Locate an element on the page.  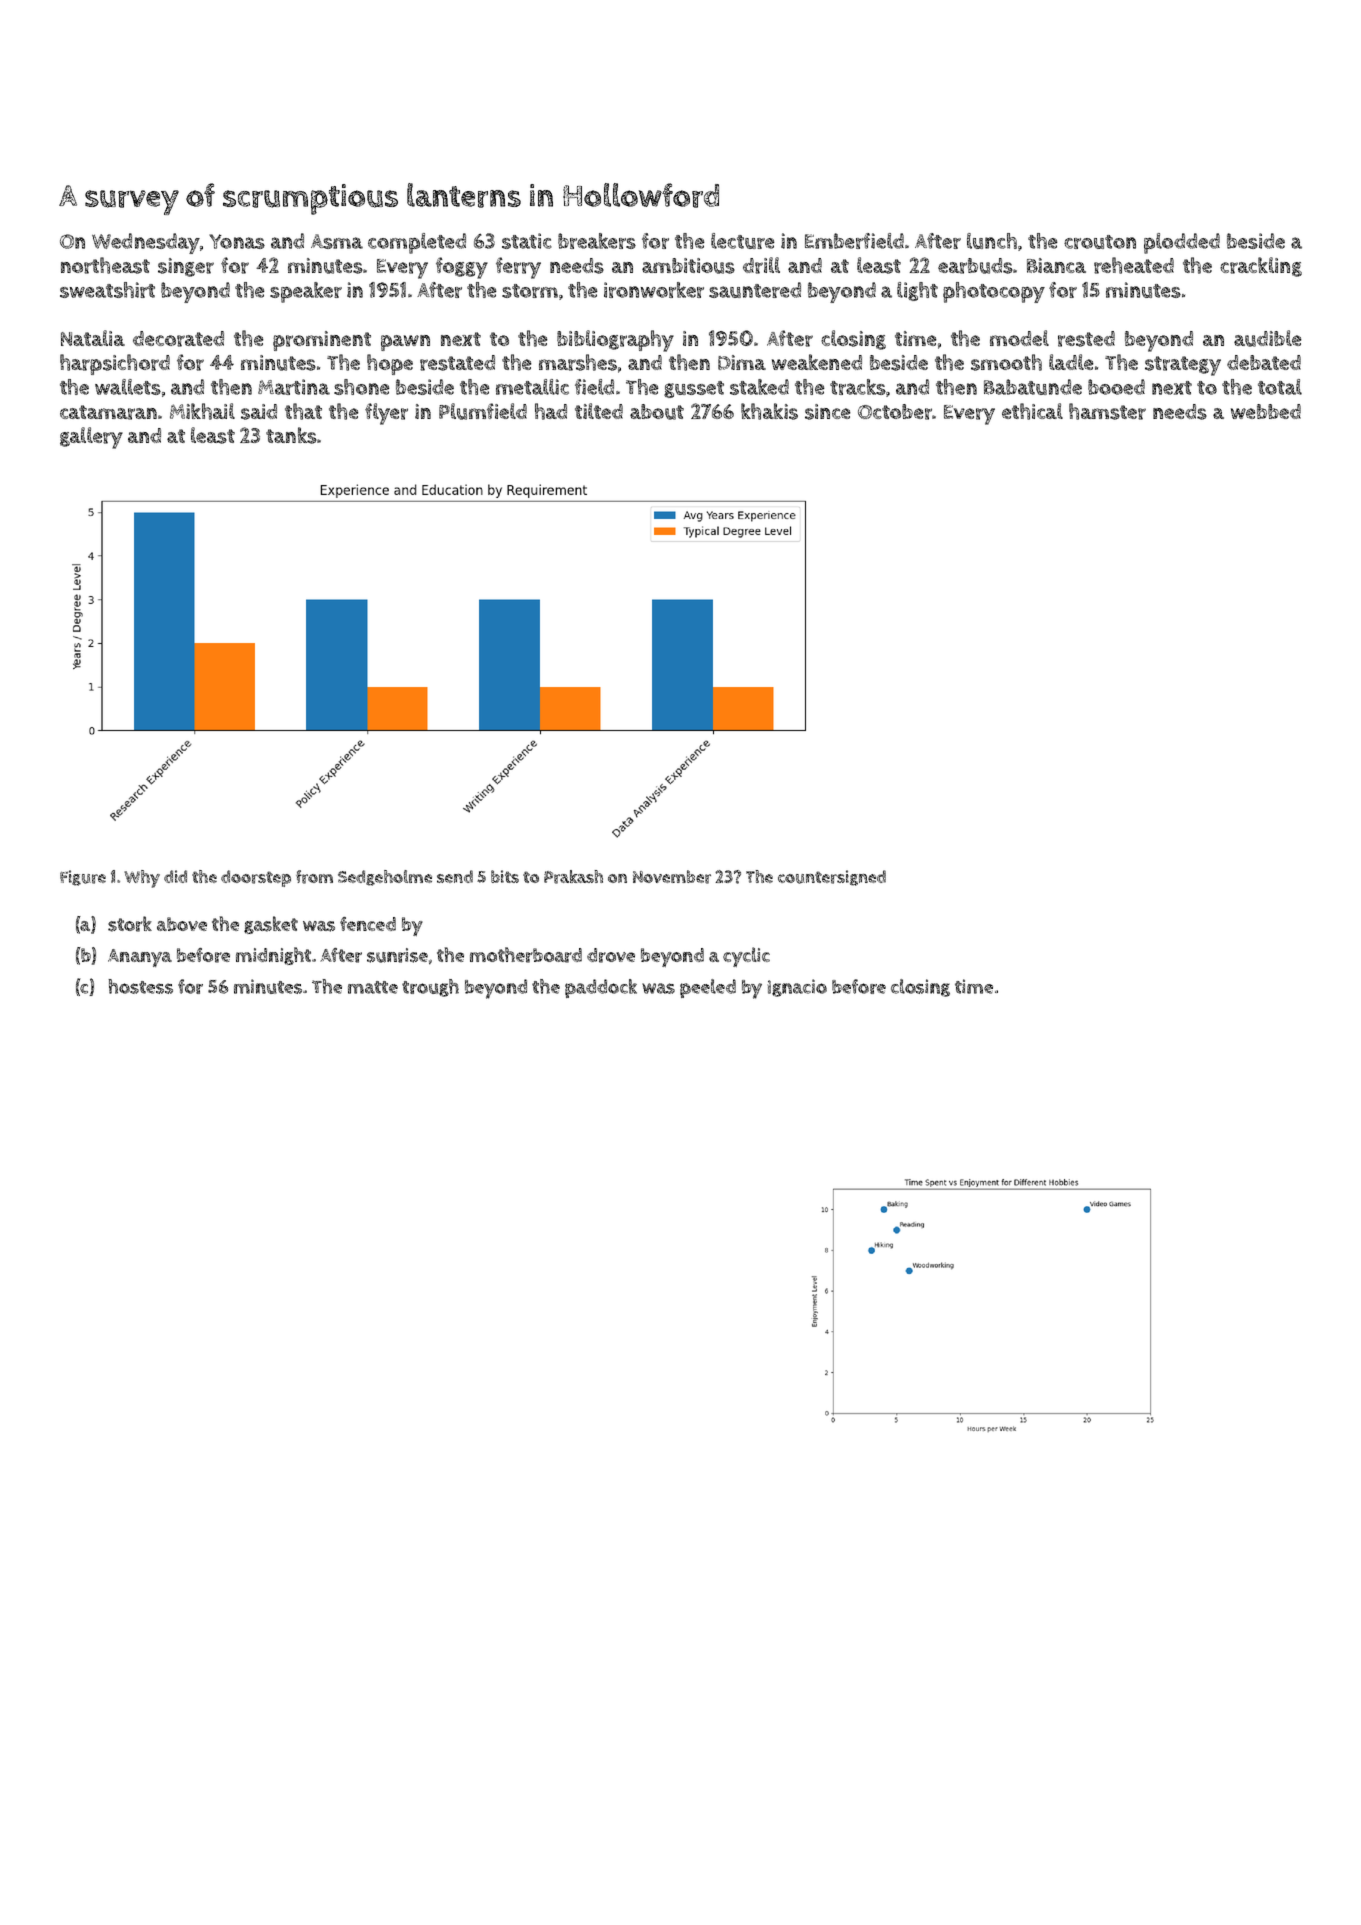
breakers is located at coordinates (597, 241).
